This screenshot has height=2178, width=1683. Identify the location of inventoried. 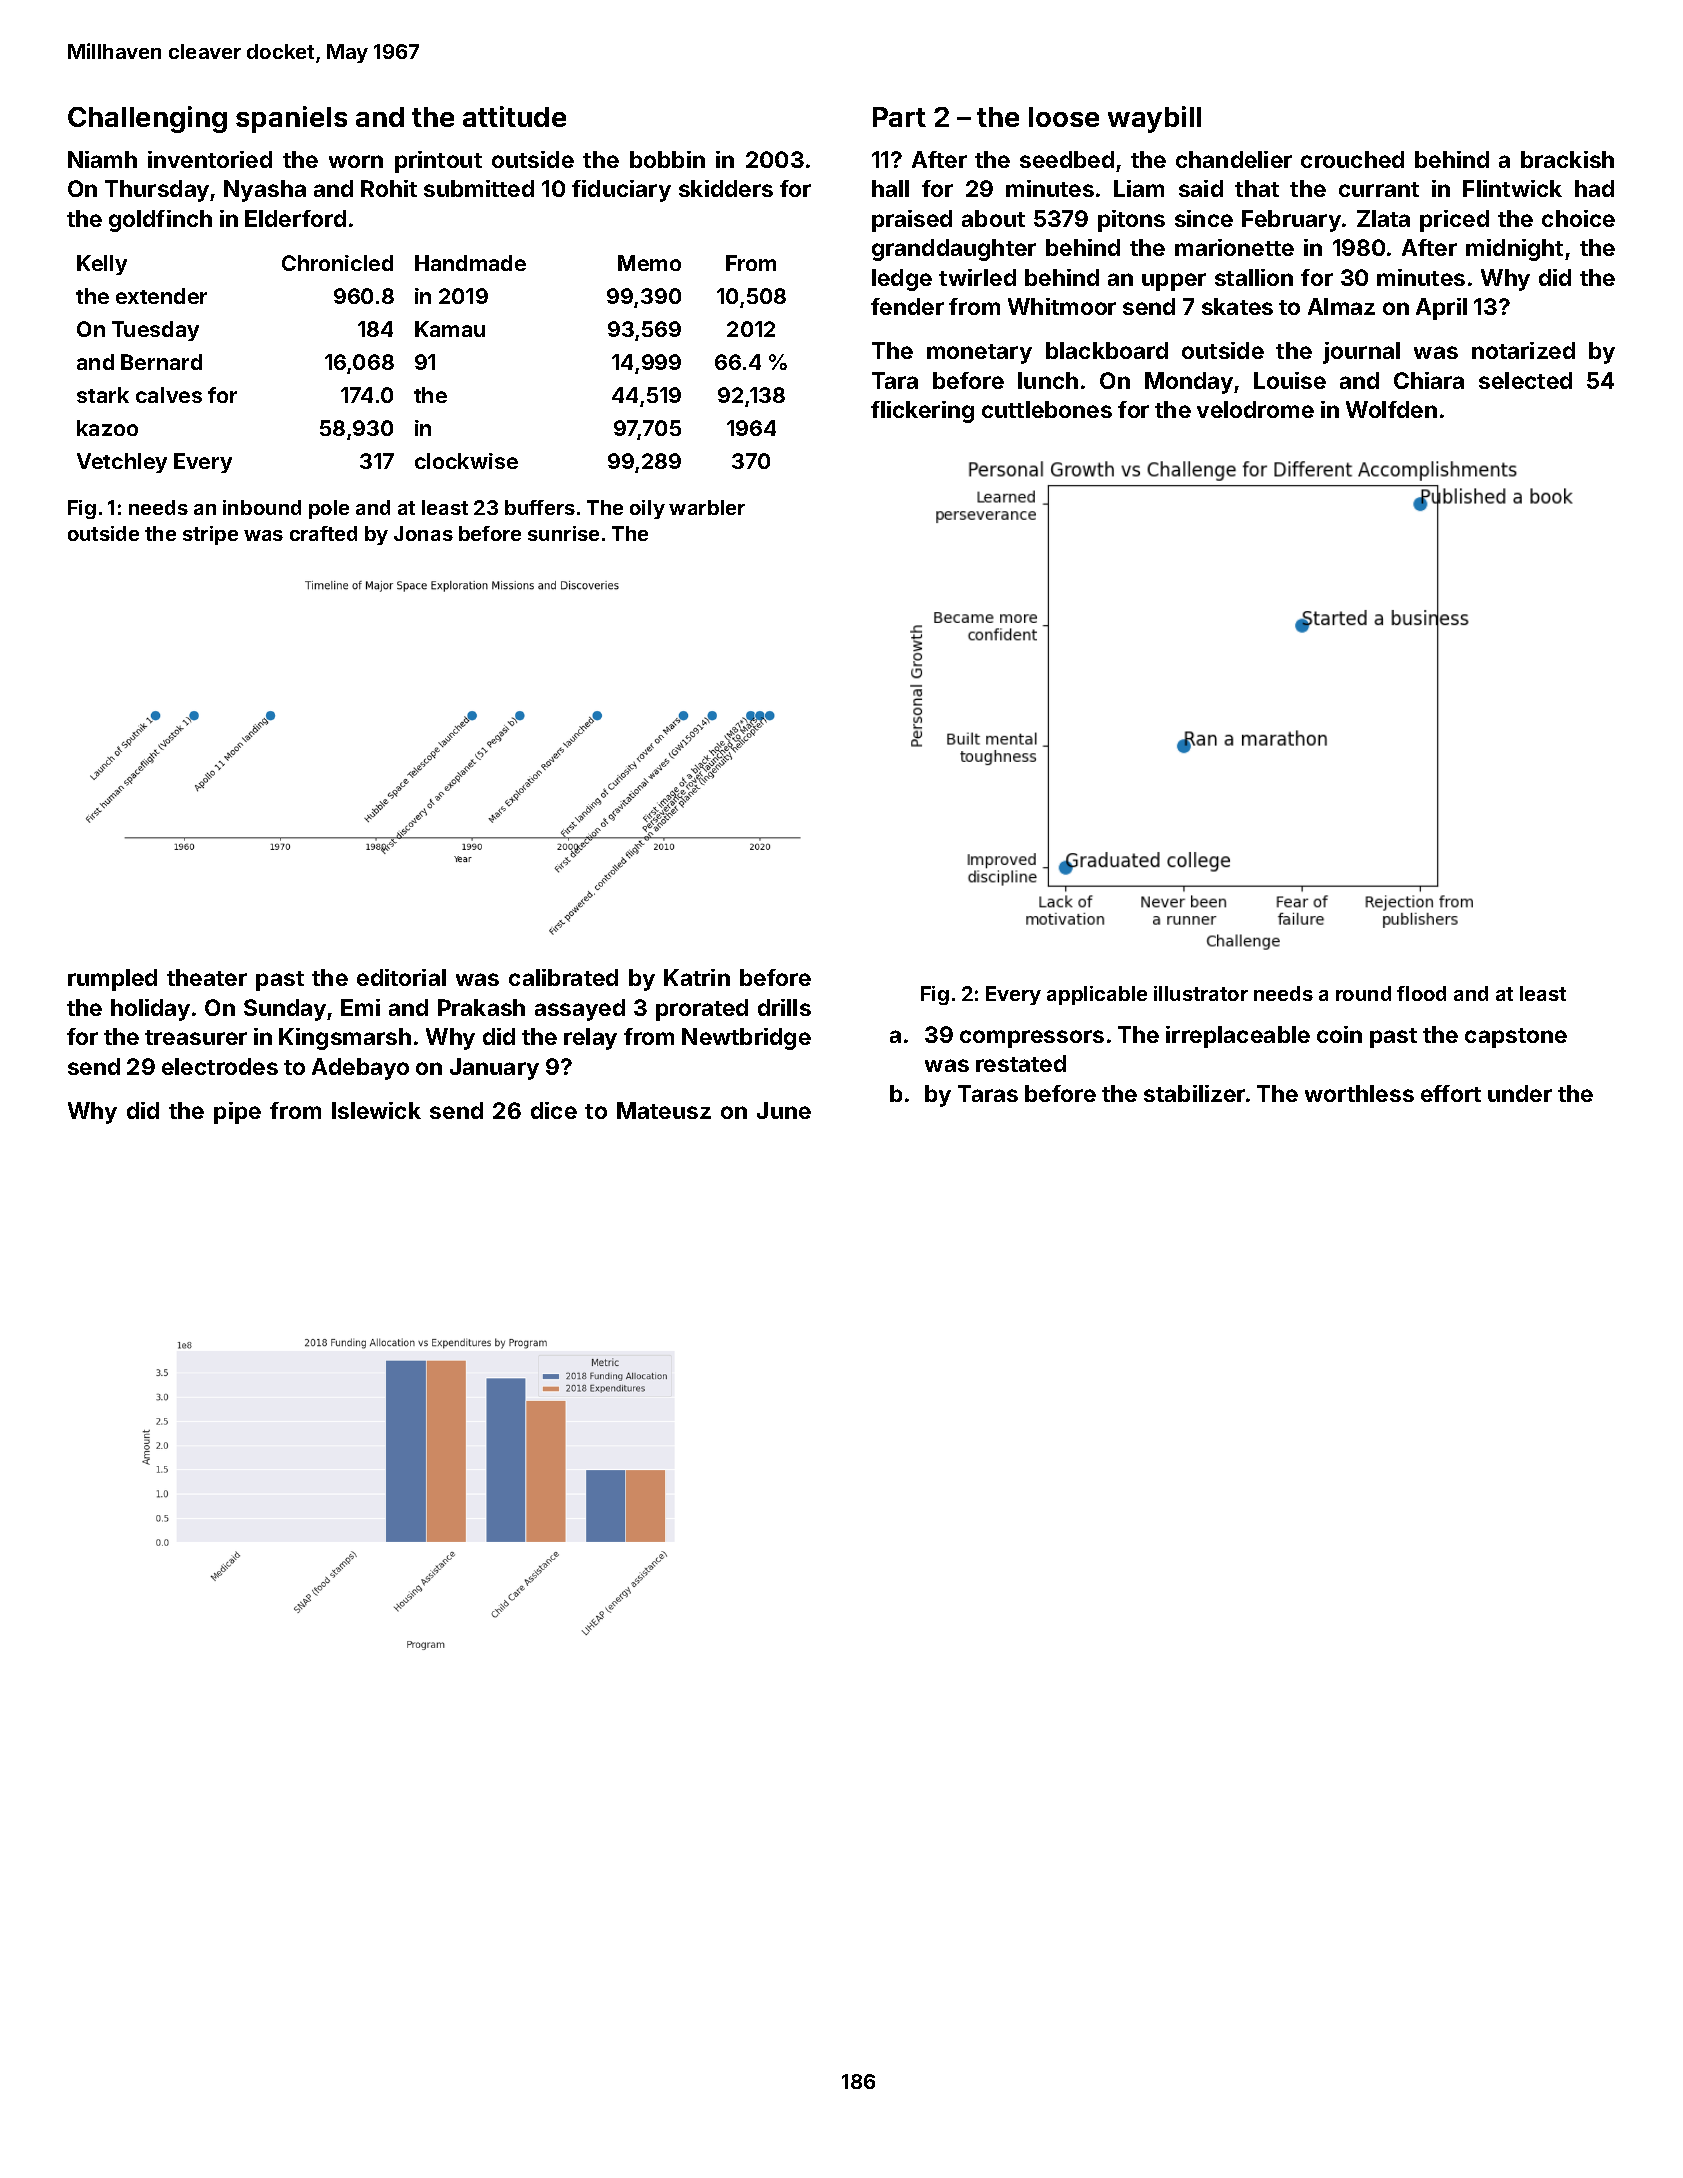
(210, 159).
